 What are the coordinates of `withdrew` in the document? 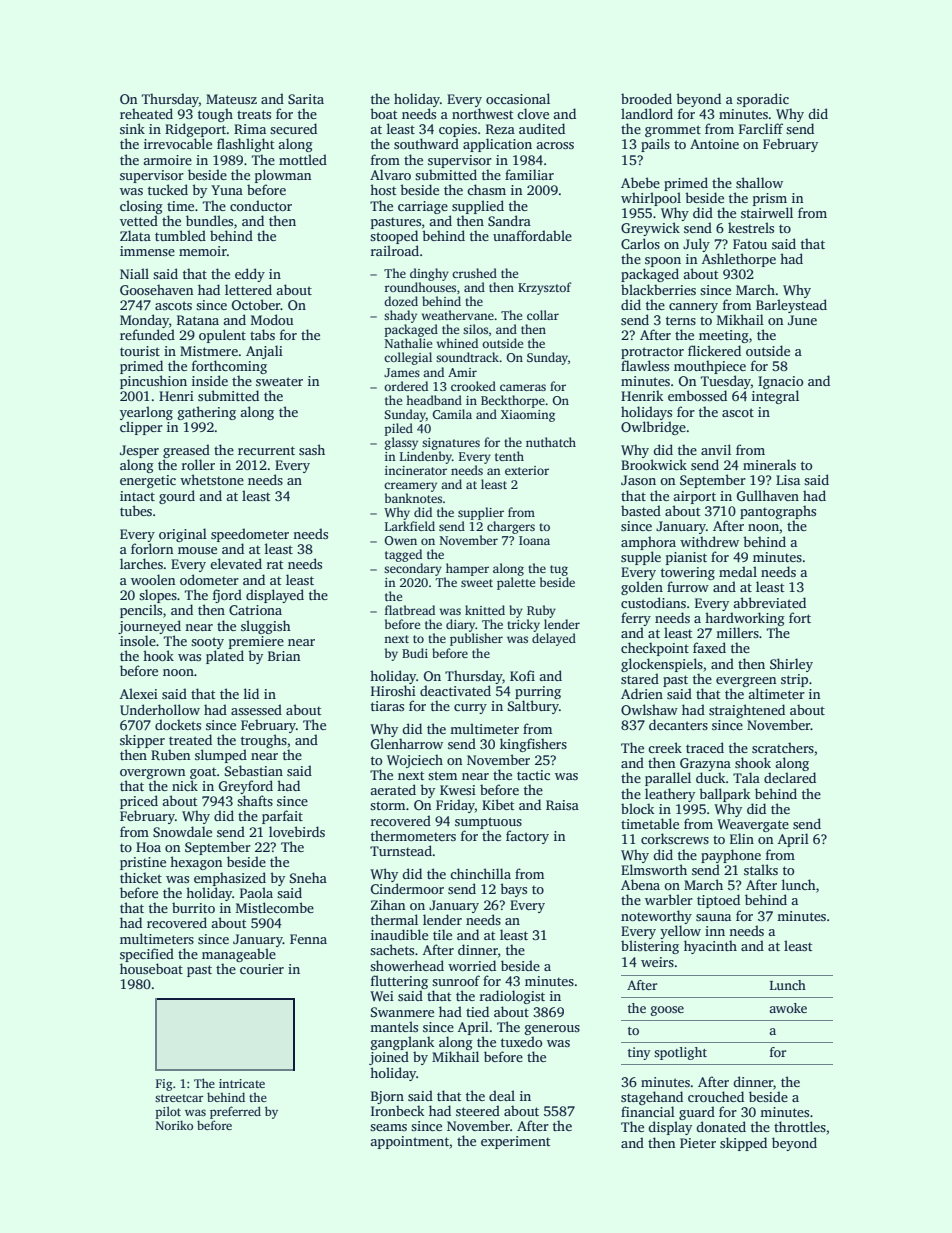 It's located at (709, 541).
